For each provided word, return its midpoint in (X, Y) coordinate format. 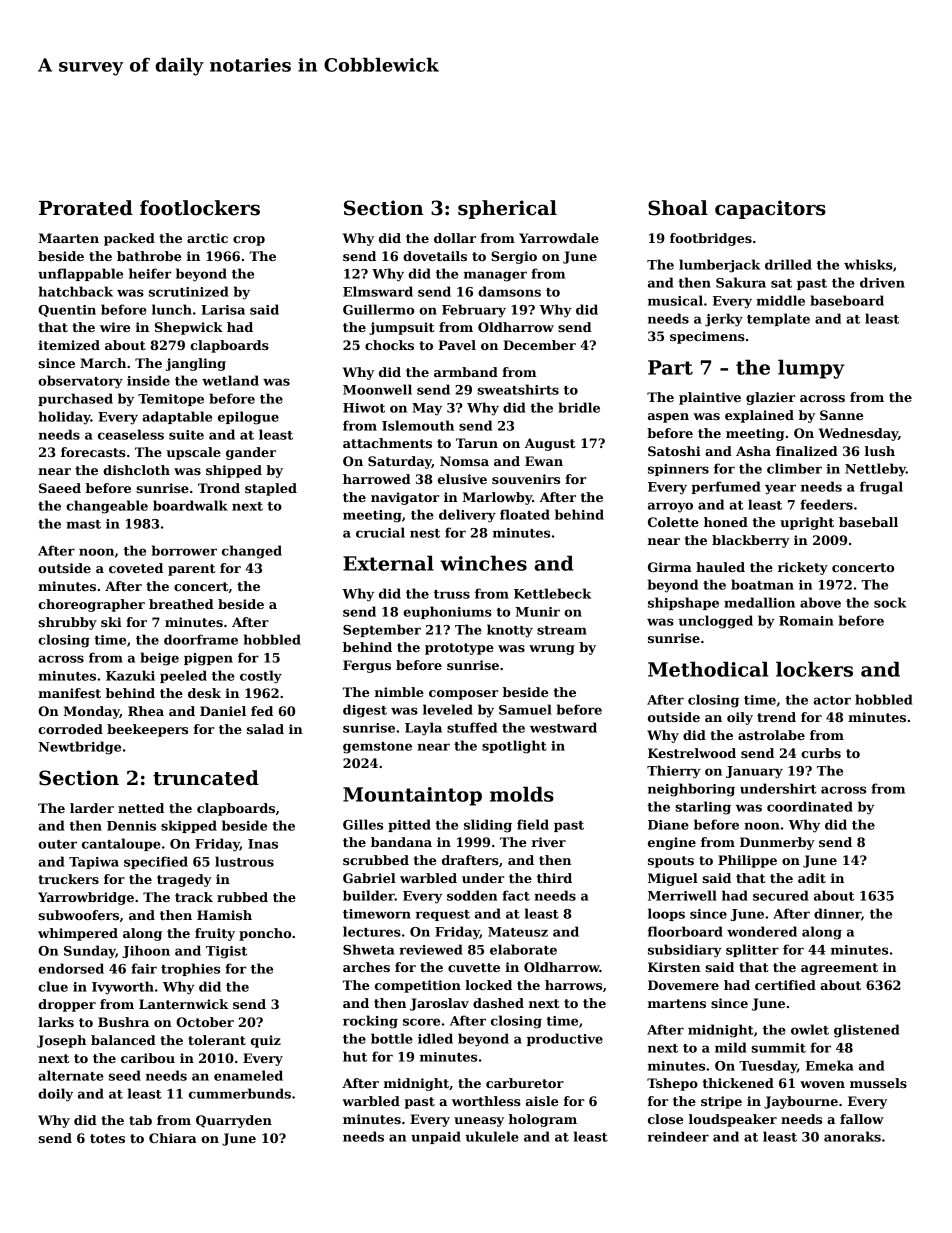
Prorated (86, 208)
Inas (263, 844)
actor (832, 700)
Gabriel (369, 878)
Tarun (477, 443)
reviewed (431, 949)
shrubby (67, 623)
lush (880, 451)
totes (107, 1138)
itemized (69, 345)
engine (672, 843)
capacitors (770, 209)
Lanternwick (183, 1004)
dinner (837, 913)
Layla (423, 729)
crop (249, 241)
